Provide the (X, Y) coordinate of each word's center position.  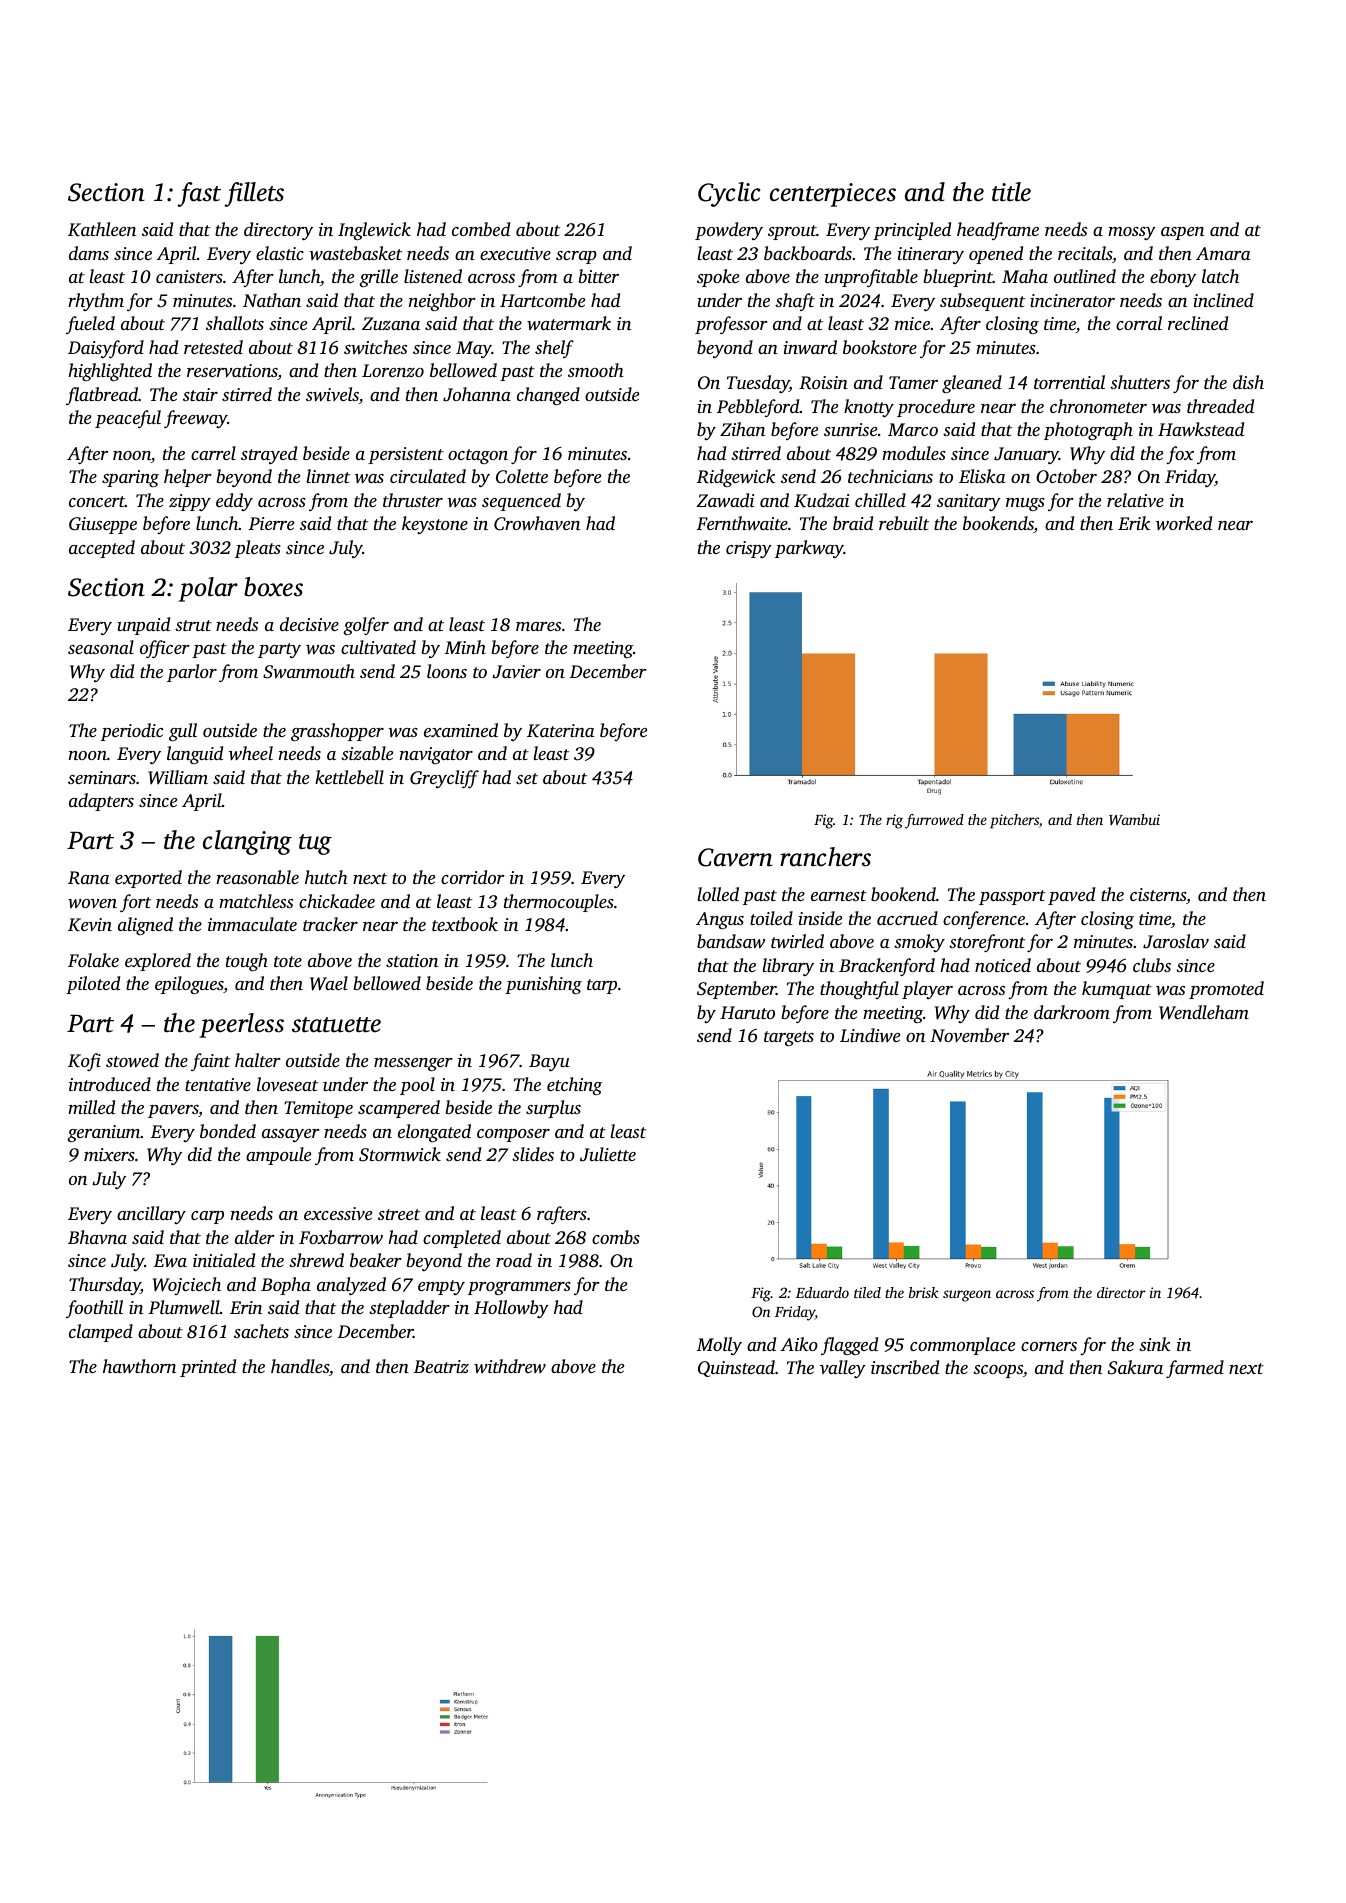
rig (894, 821)
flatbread (102, 396)
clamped (101, 1333)
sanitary (969, 502)
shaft (795, 302)
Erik (1134, 523)
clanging (247, 842)
